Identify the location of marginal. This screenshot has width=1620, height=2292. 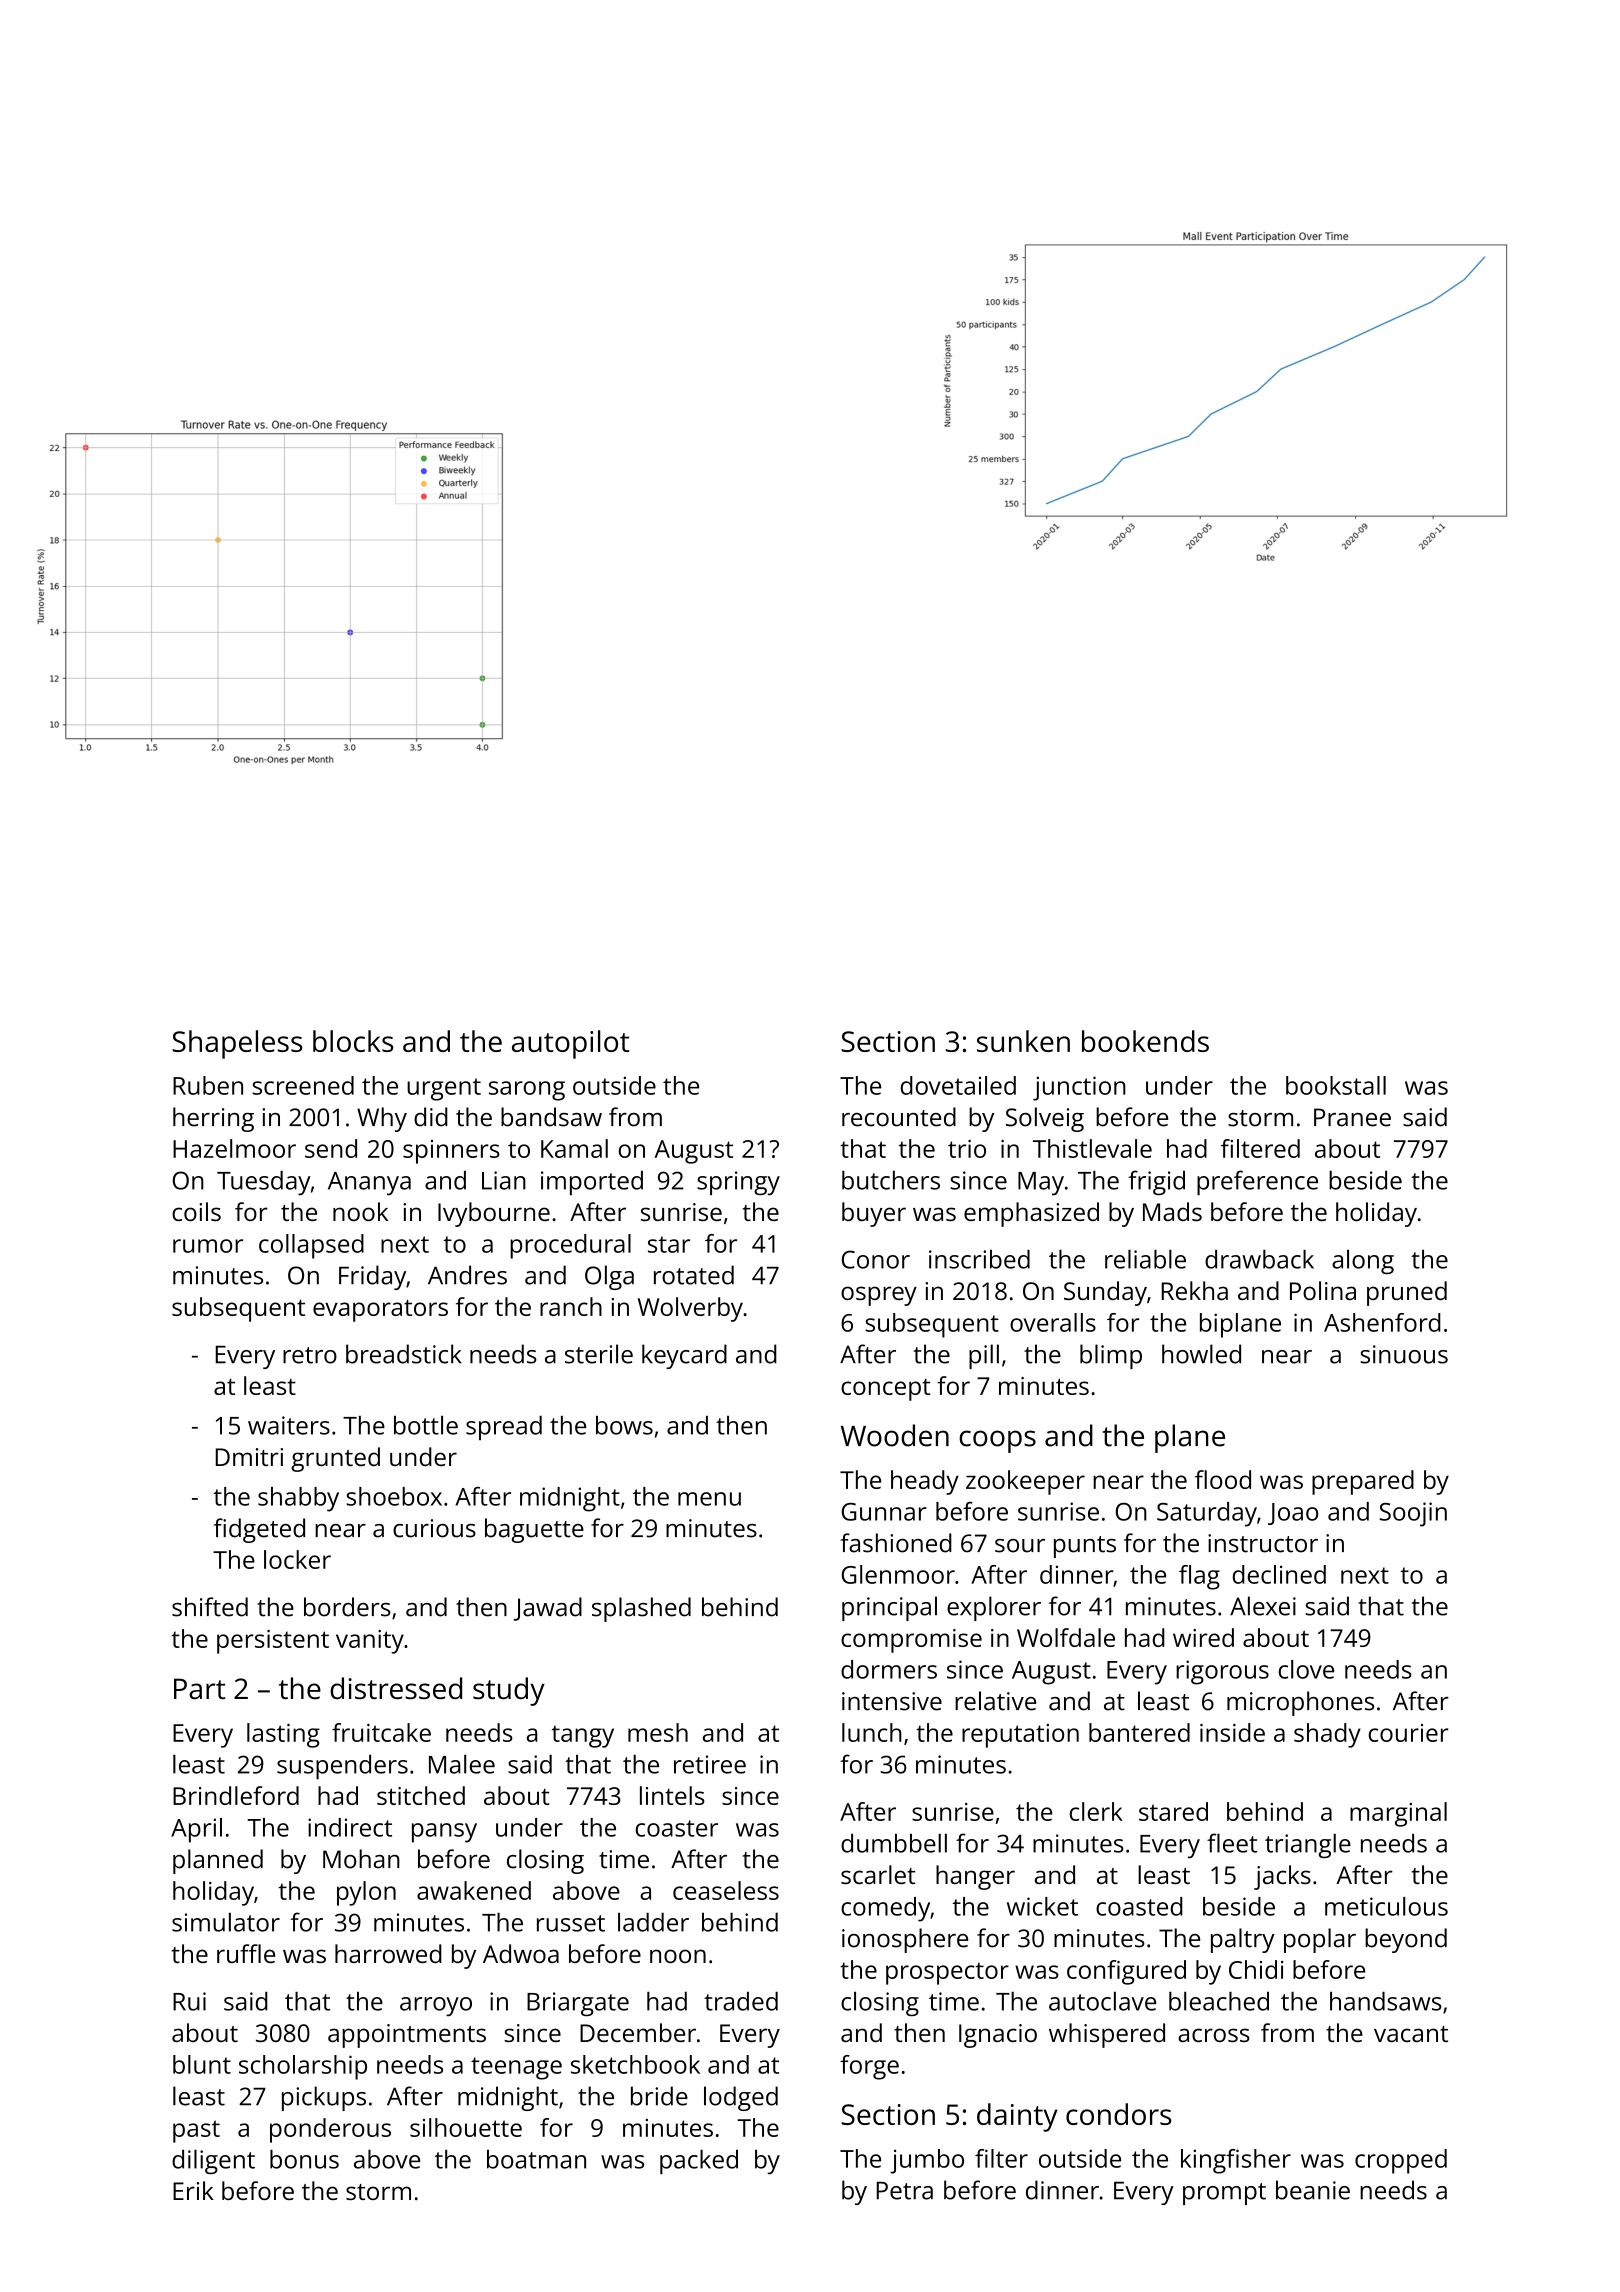
(1398, 1814).
